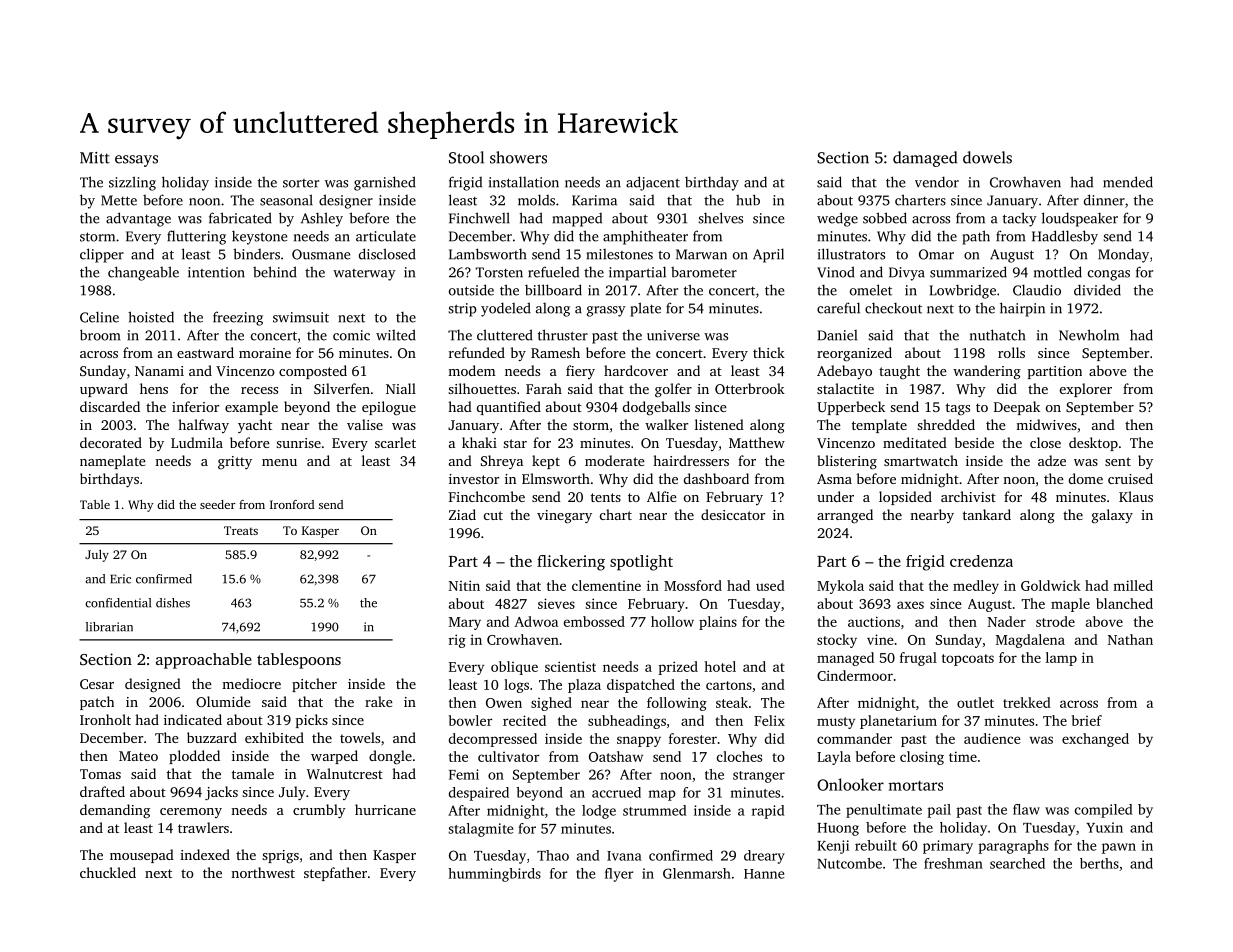 The width and height of the screenshot is (1233, 952). Describe the element at coordinates (987, 157) in the screenshot. I see `dowels` at that location.
